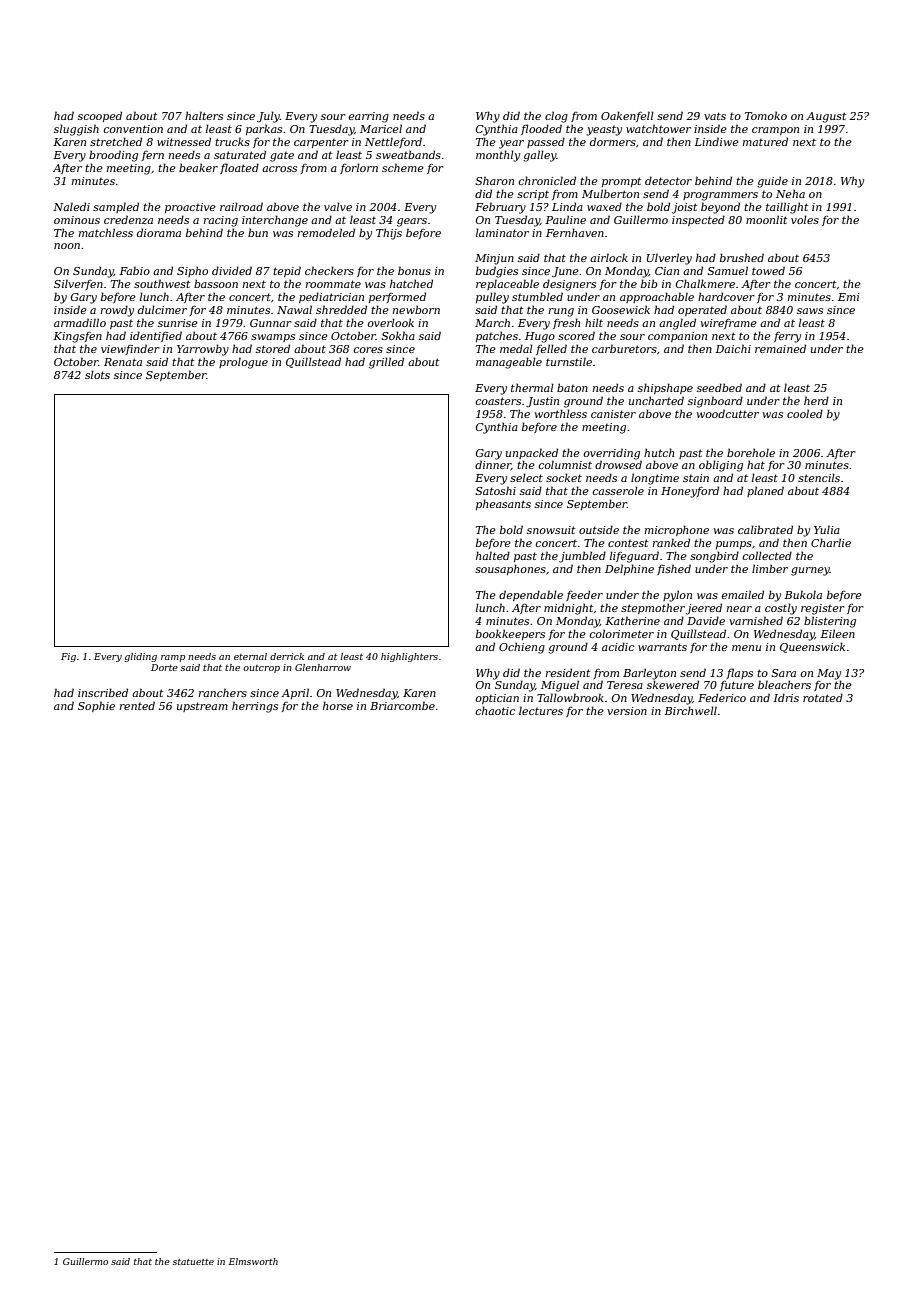  Describe the element at coordinates (338, 705) in the document. I see `horse` at that location.
